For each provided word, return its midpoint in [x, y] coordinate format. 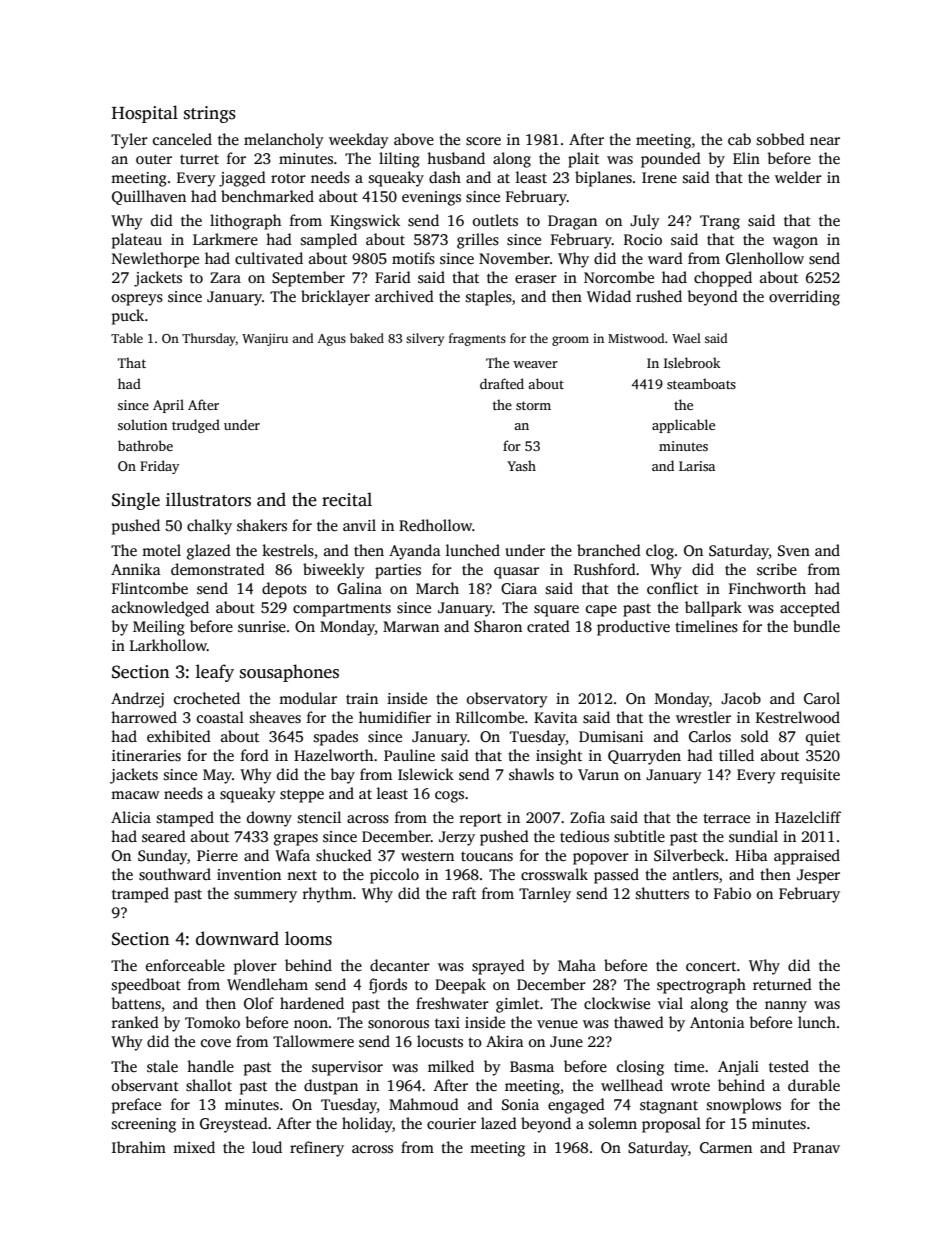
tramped [140, 895]
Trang [720, 222]
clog [660, 552]
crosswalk [554, 874]
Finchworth [767, 588]
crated [548, 626]
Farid [393, 277]
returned [782, 984]
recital [347, 499]
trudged [196, 426]
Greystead [234, 1125]
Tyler [129, 141]
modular [308, 698]
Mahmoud [424, 1104]
